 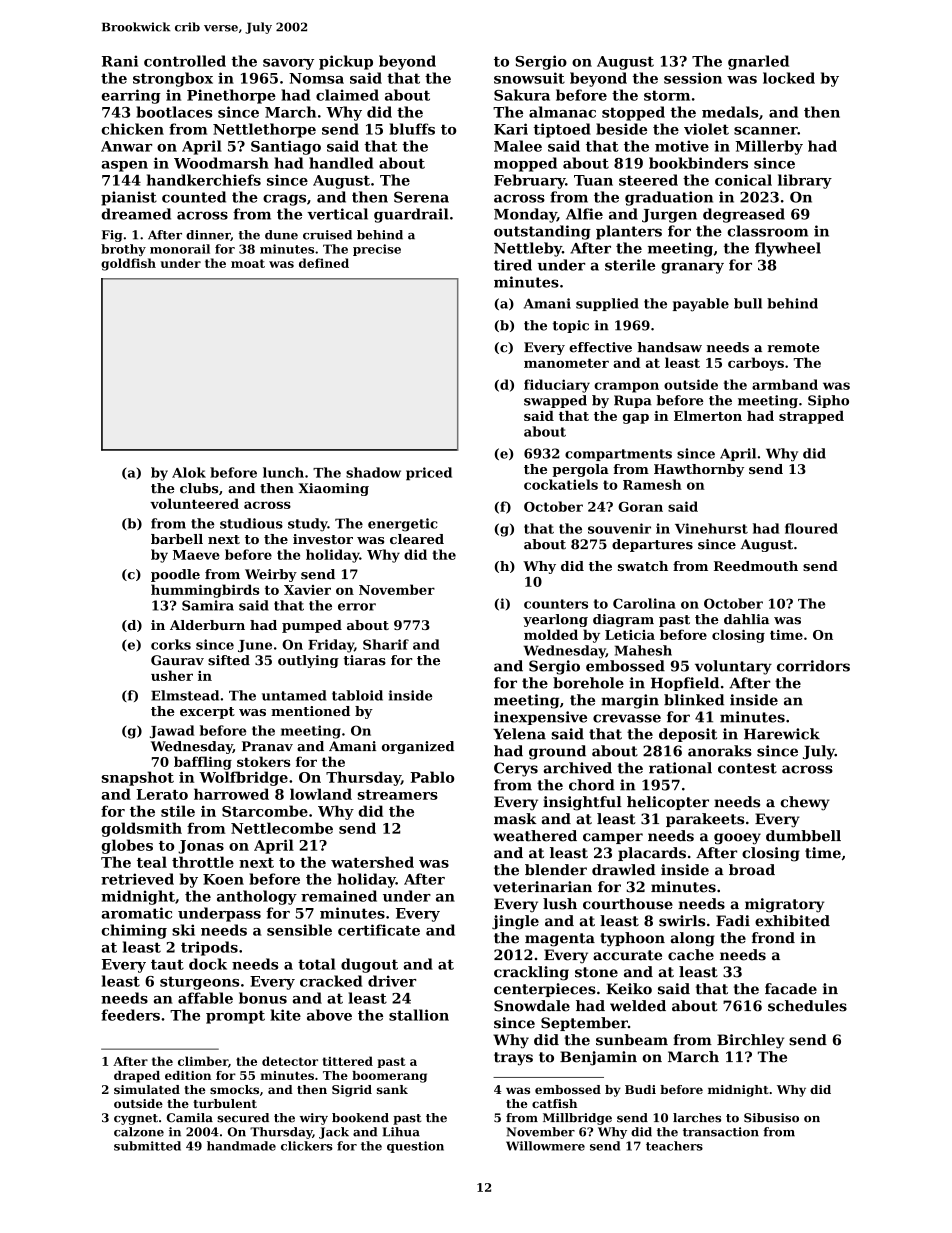 I want to click on clickers, so click(x=307, y=1146).
